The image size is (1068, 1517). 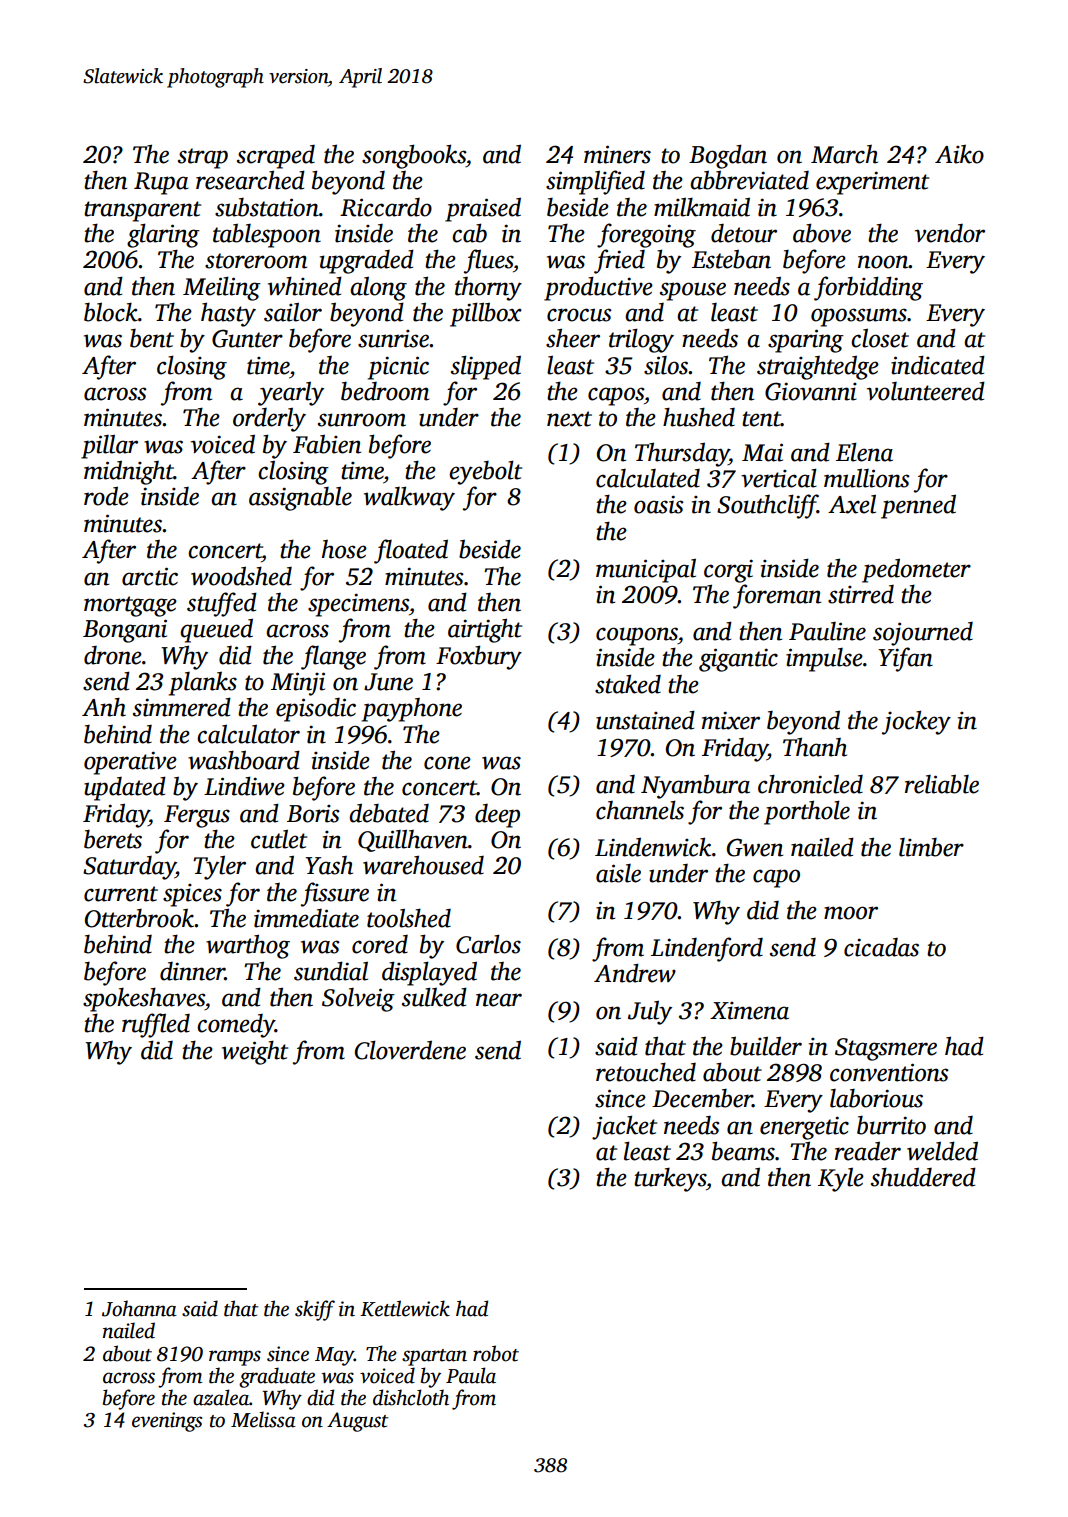 What do you see at coordinates (959, 154) in the image?
I see `Aiko` at bounding box center [959, 154].
